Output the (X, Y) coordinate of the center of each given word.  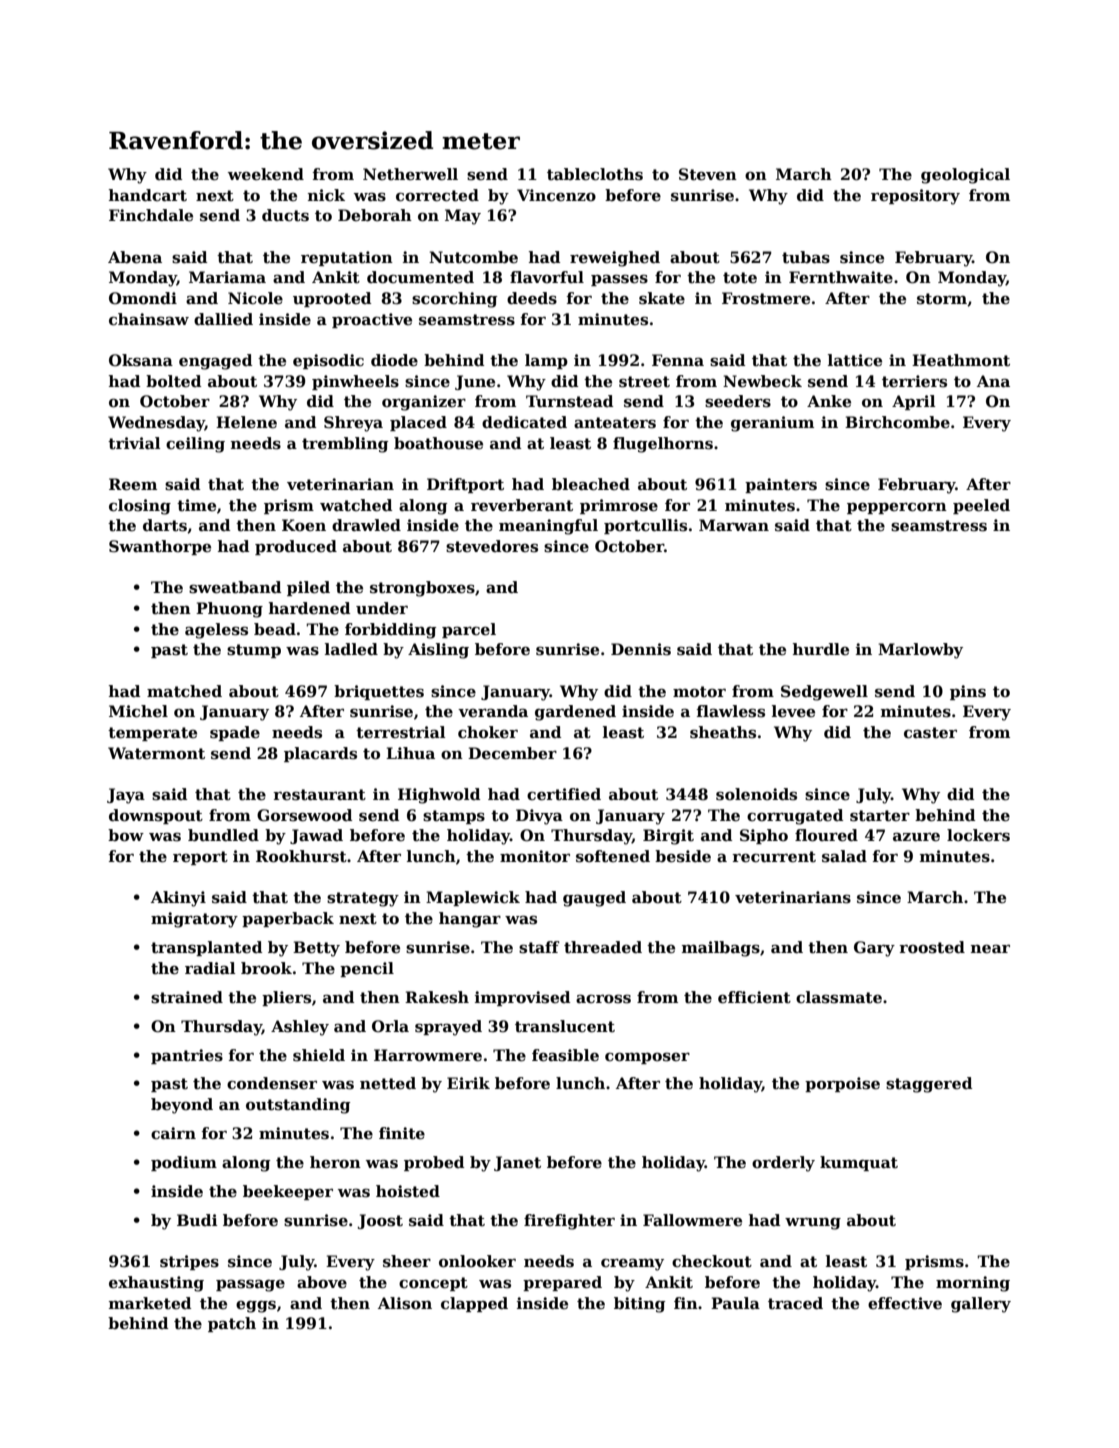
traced (795, 1303)
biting (640, 1305)
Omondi (143, 298)
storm (942, 299)
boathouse (438, 443)
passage (250, 1285)
